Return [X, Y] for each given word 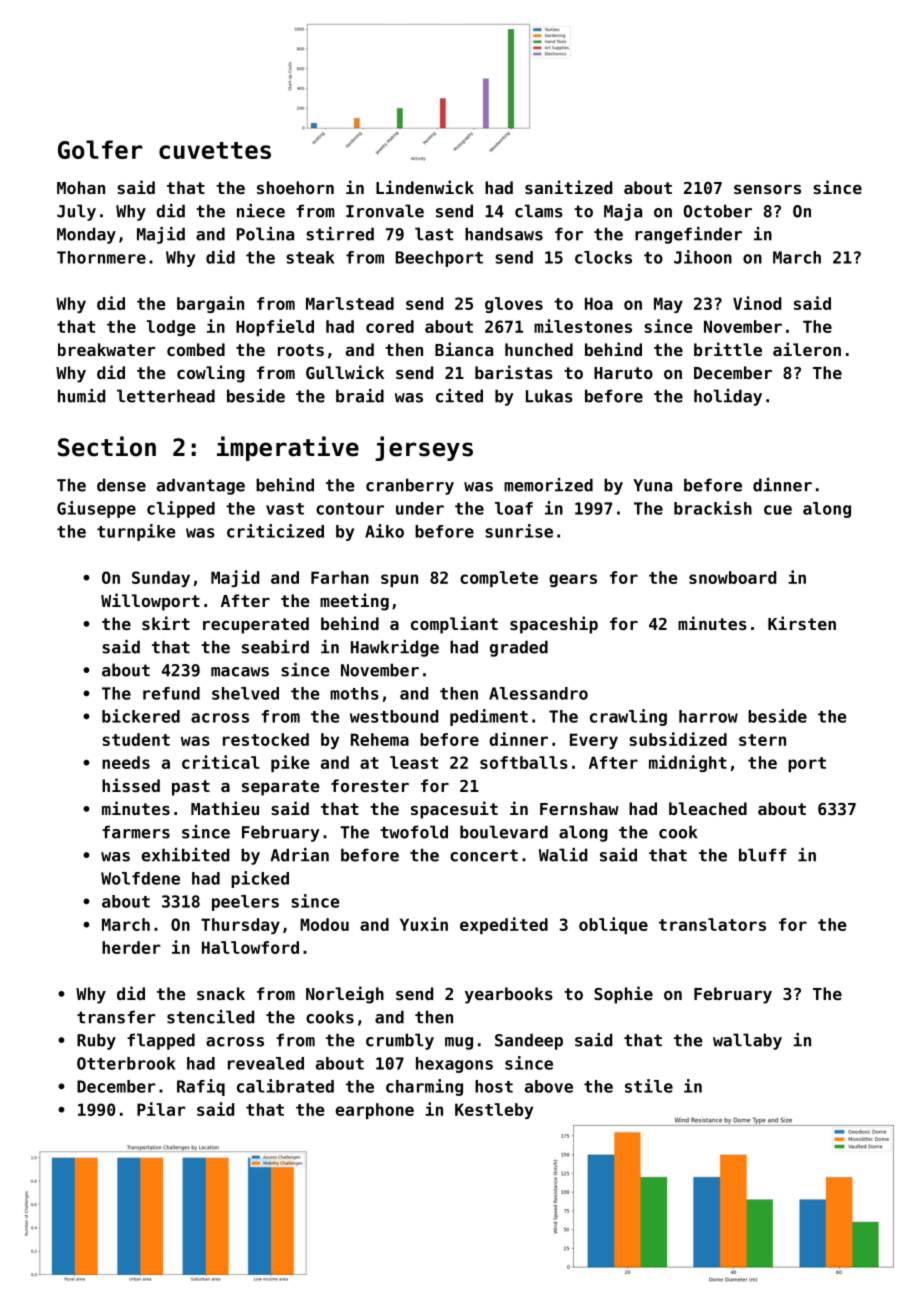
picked [260, 879]
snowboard [732, 577]
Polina [265, 234]
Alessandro [538, 693]
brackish [713, 508]
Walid [563, 855]
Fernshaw [579, 808]
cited [459, 396]
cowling [211, 374]
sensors [767, 189]
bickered [141, 716]
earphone [375, 1111]
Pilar [161, 1109]
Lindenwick [425, 187]
